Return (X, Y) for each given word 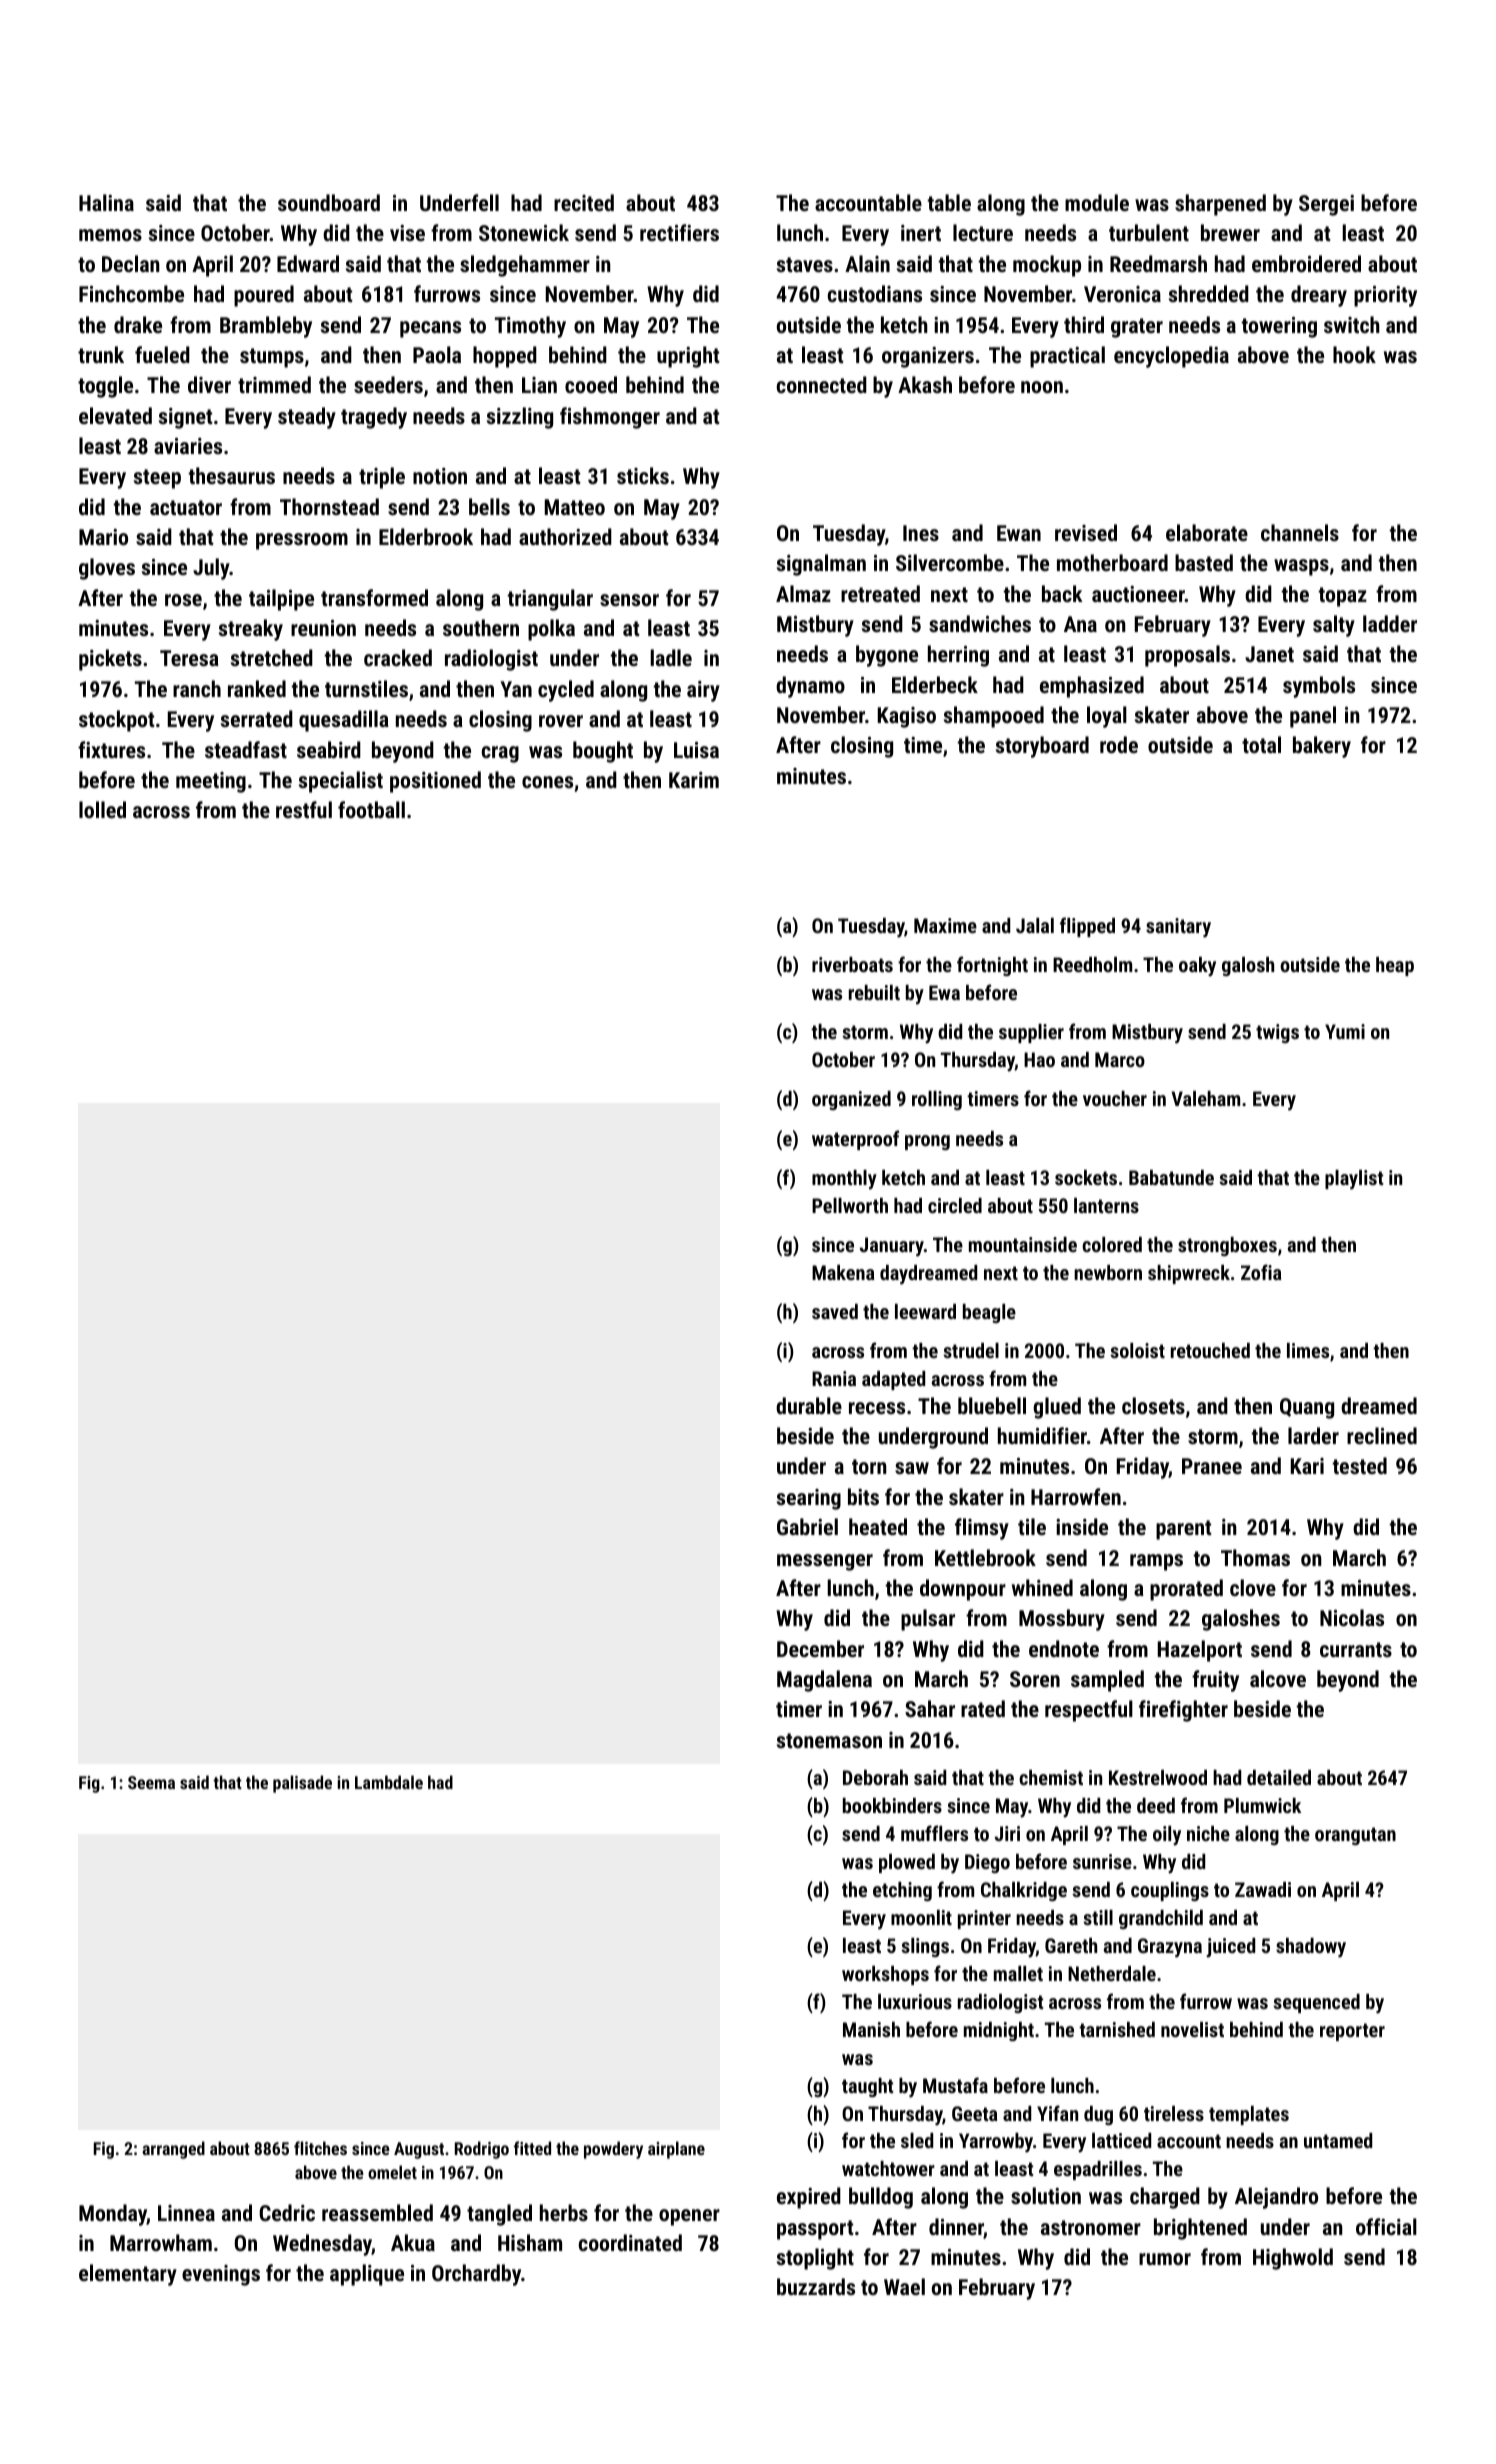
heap (1395, 966)
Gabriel (807, 1526)
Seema (151, 1782)
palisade (302, 1784)
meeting (211, 782)
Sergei (1326, 205)
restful (304, 809)
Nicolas (1352, 1617)
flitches (320, 2148)
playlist (1354, 1180)
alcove (1278, 1678)
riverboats (852, 964)
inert (921, 233)
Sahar (930, 1708)
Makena (843, 1272)
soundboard (329, 202)
